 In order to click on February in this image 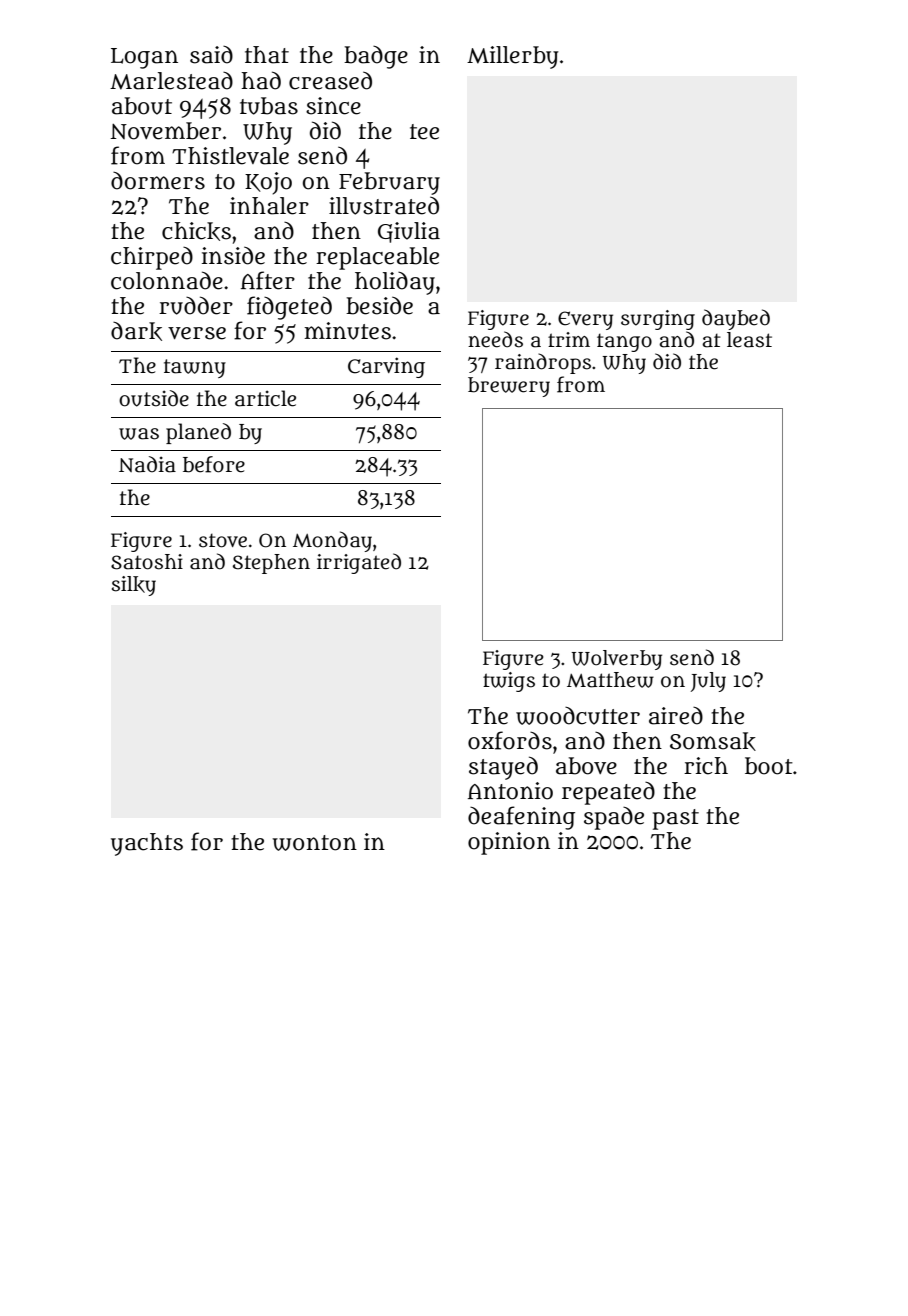, I will do `click(389, 183)`.
